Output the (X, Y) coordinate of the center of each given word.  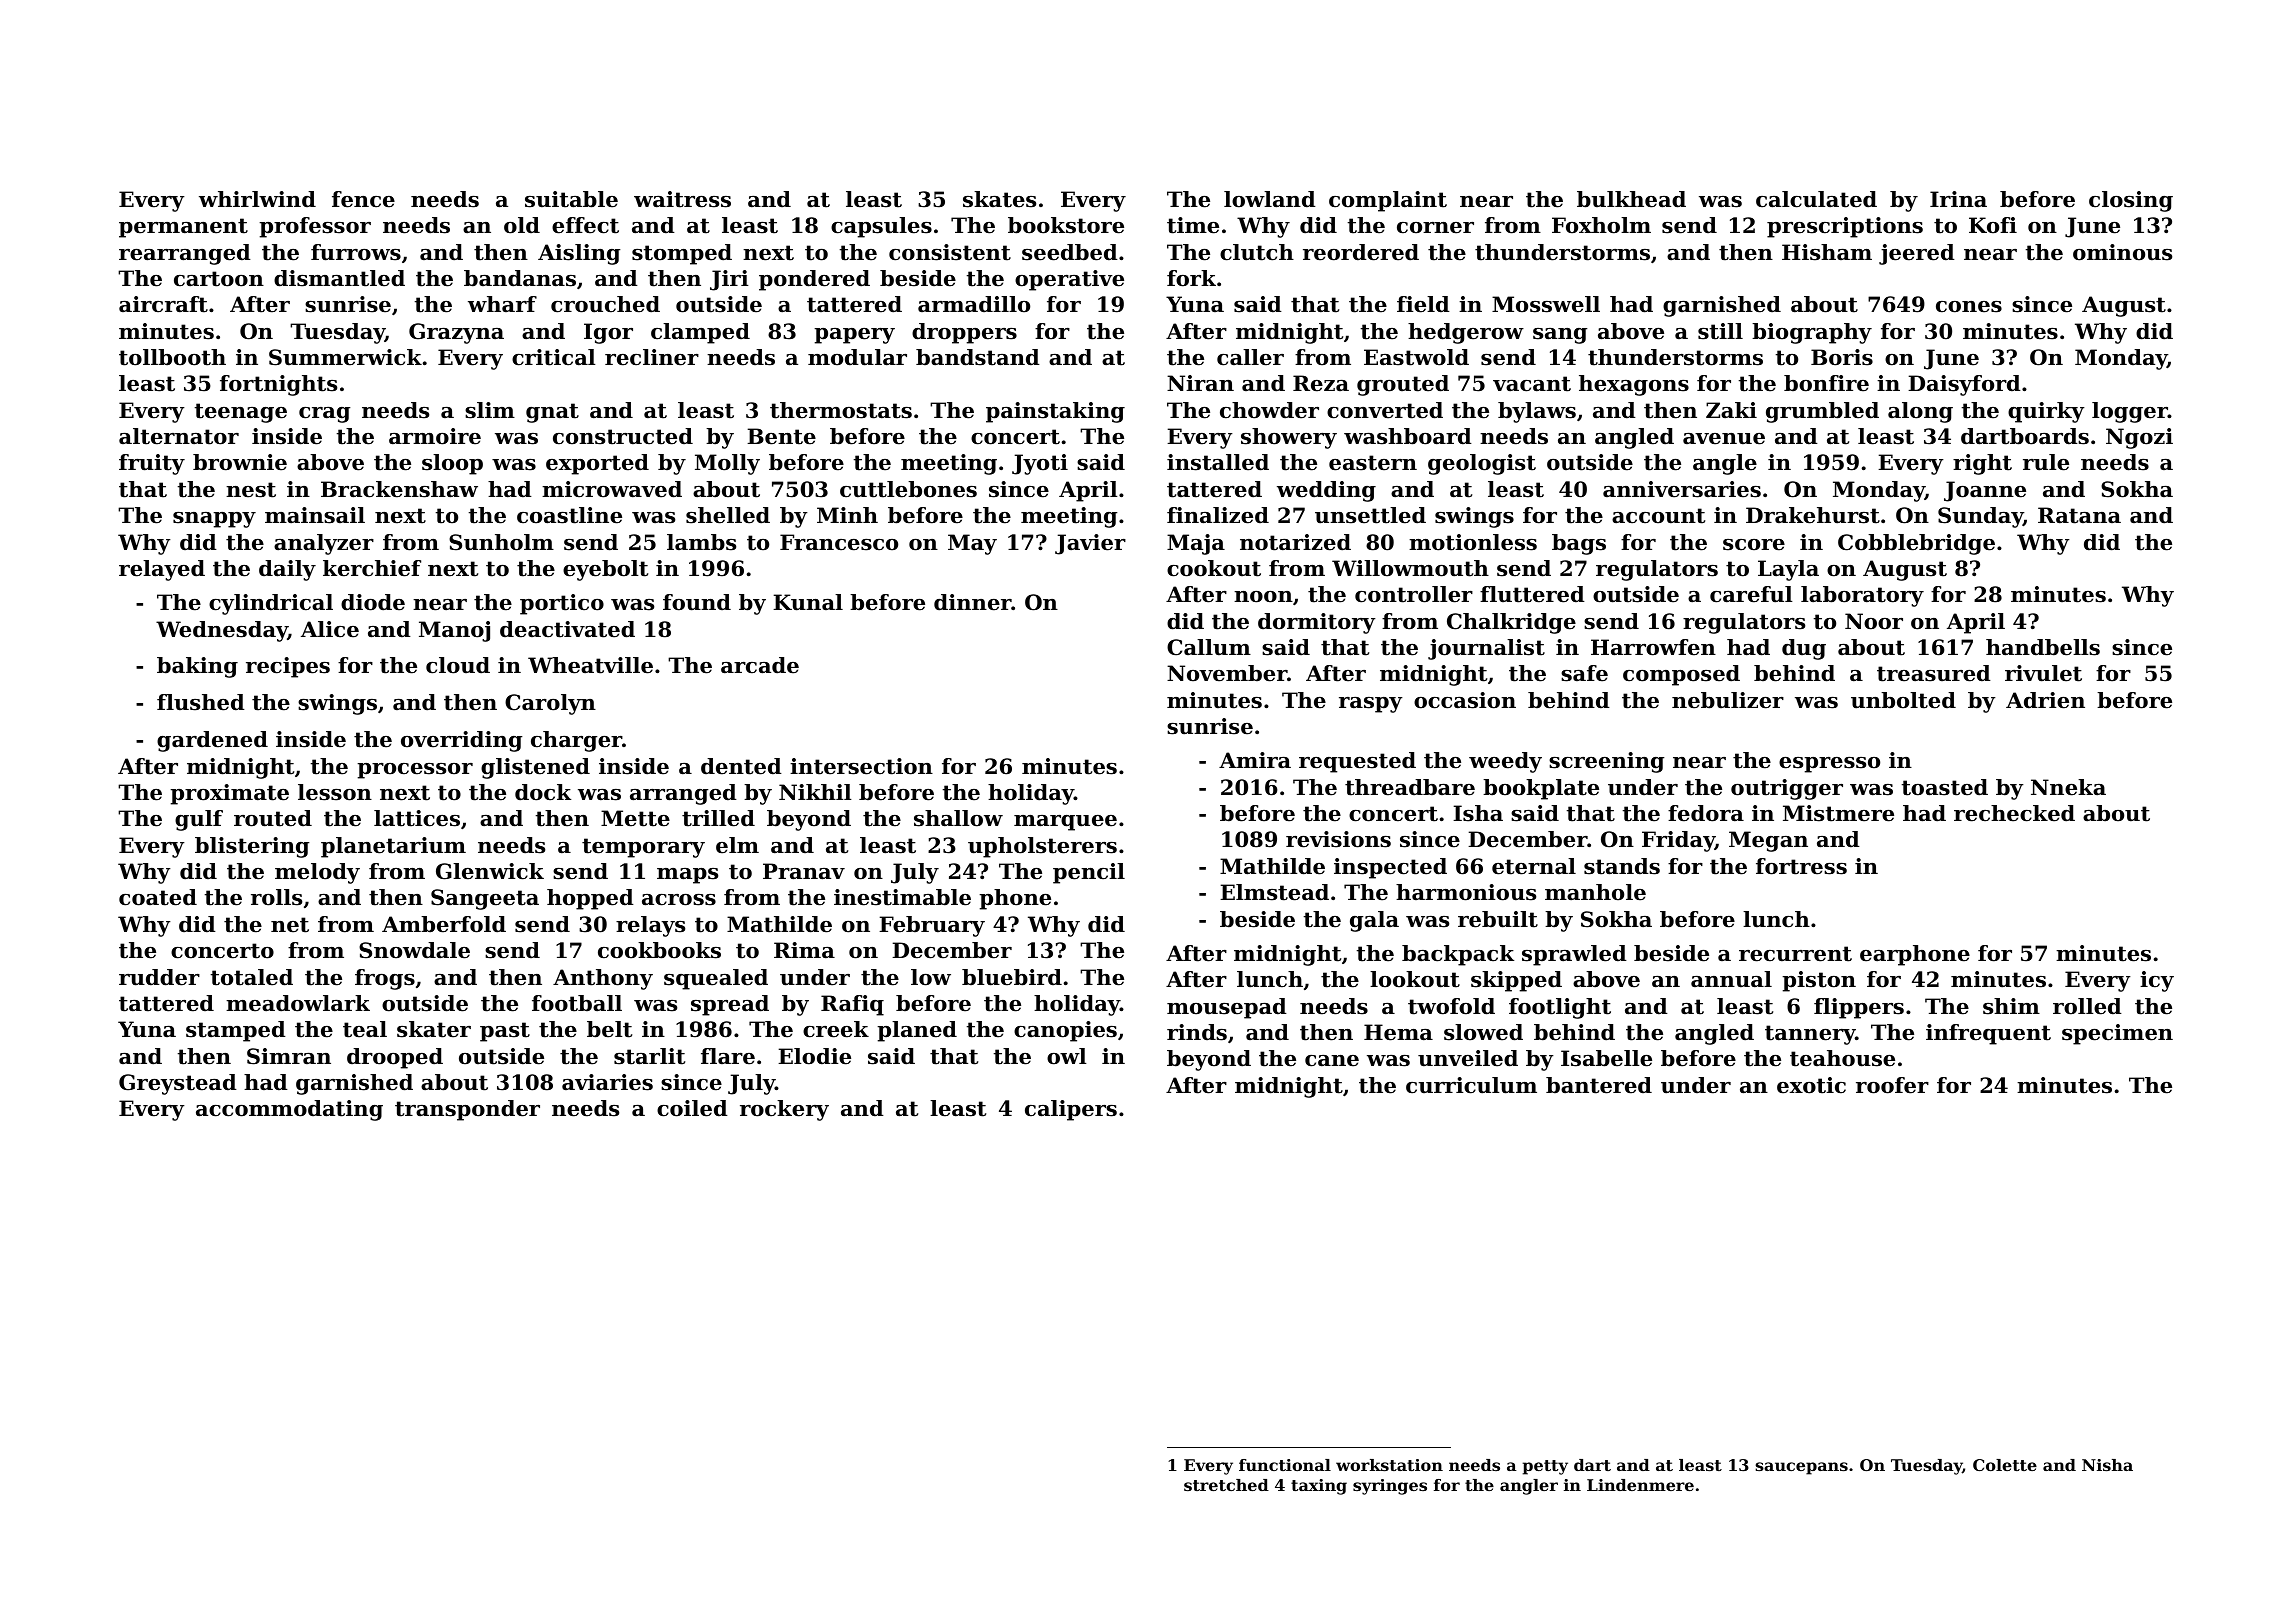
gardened (212, 741)
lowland (1270, 199)
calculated (1816, 199)
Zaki (1731, 410)
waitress (682, 199)
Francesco (839, 542)
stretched (1226, 1485)
